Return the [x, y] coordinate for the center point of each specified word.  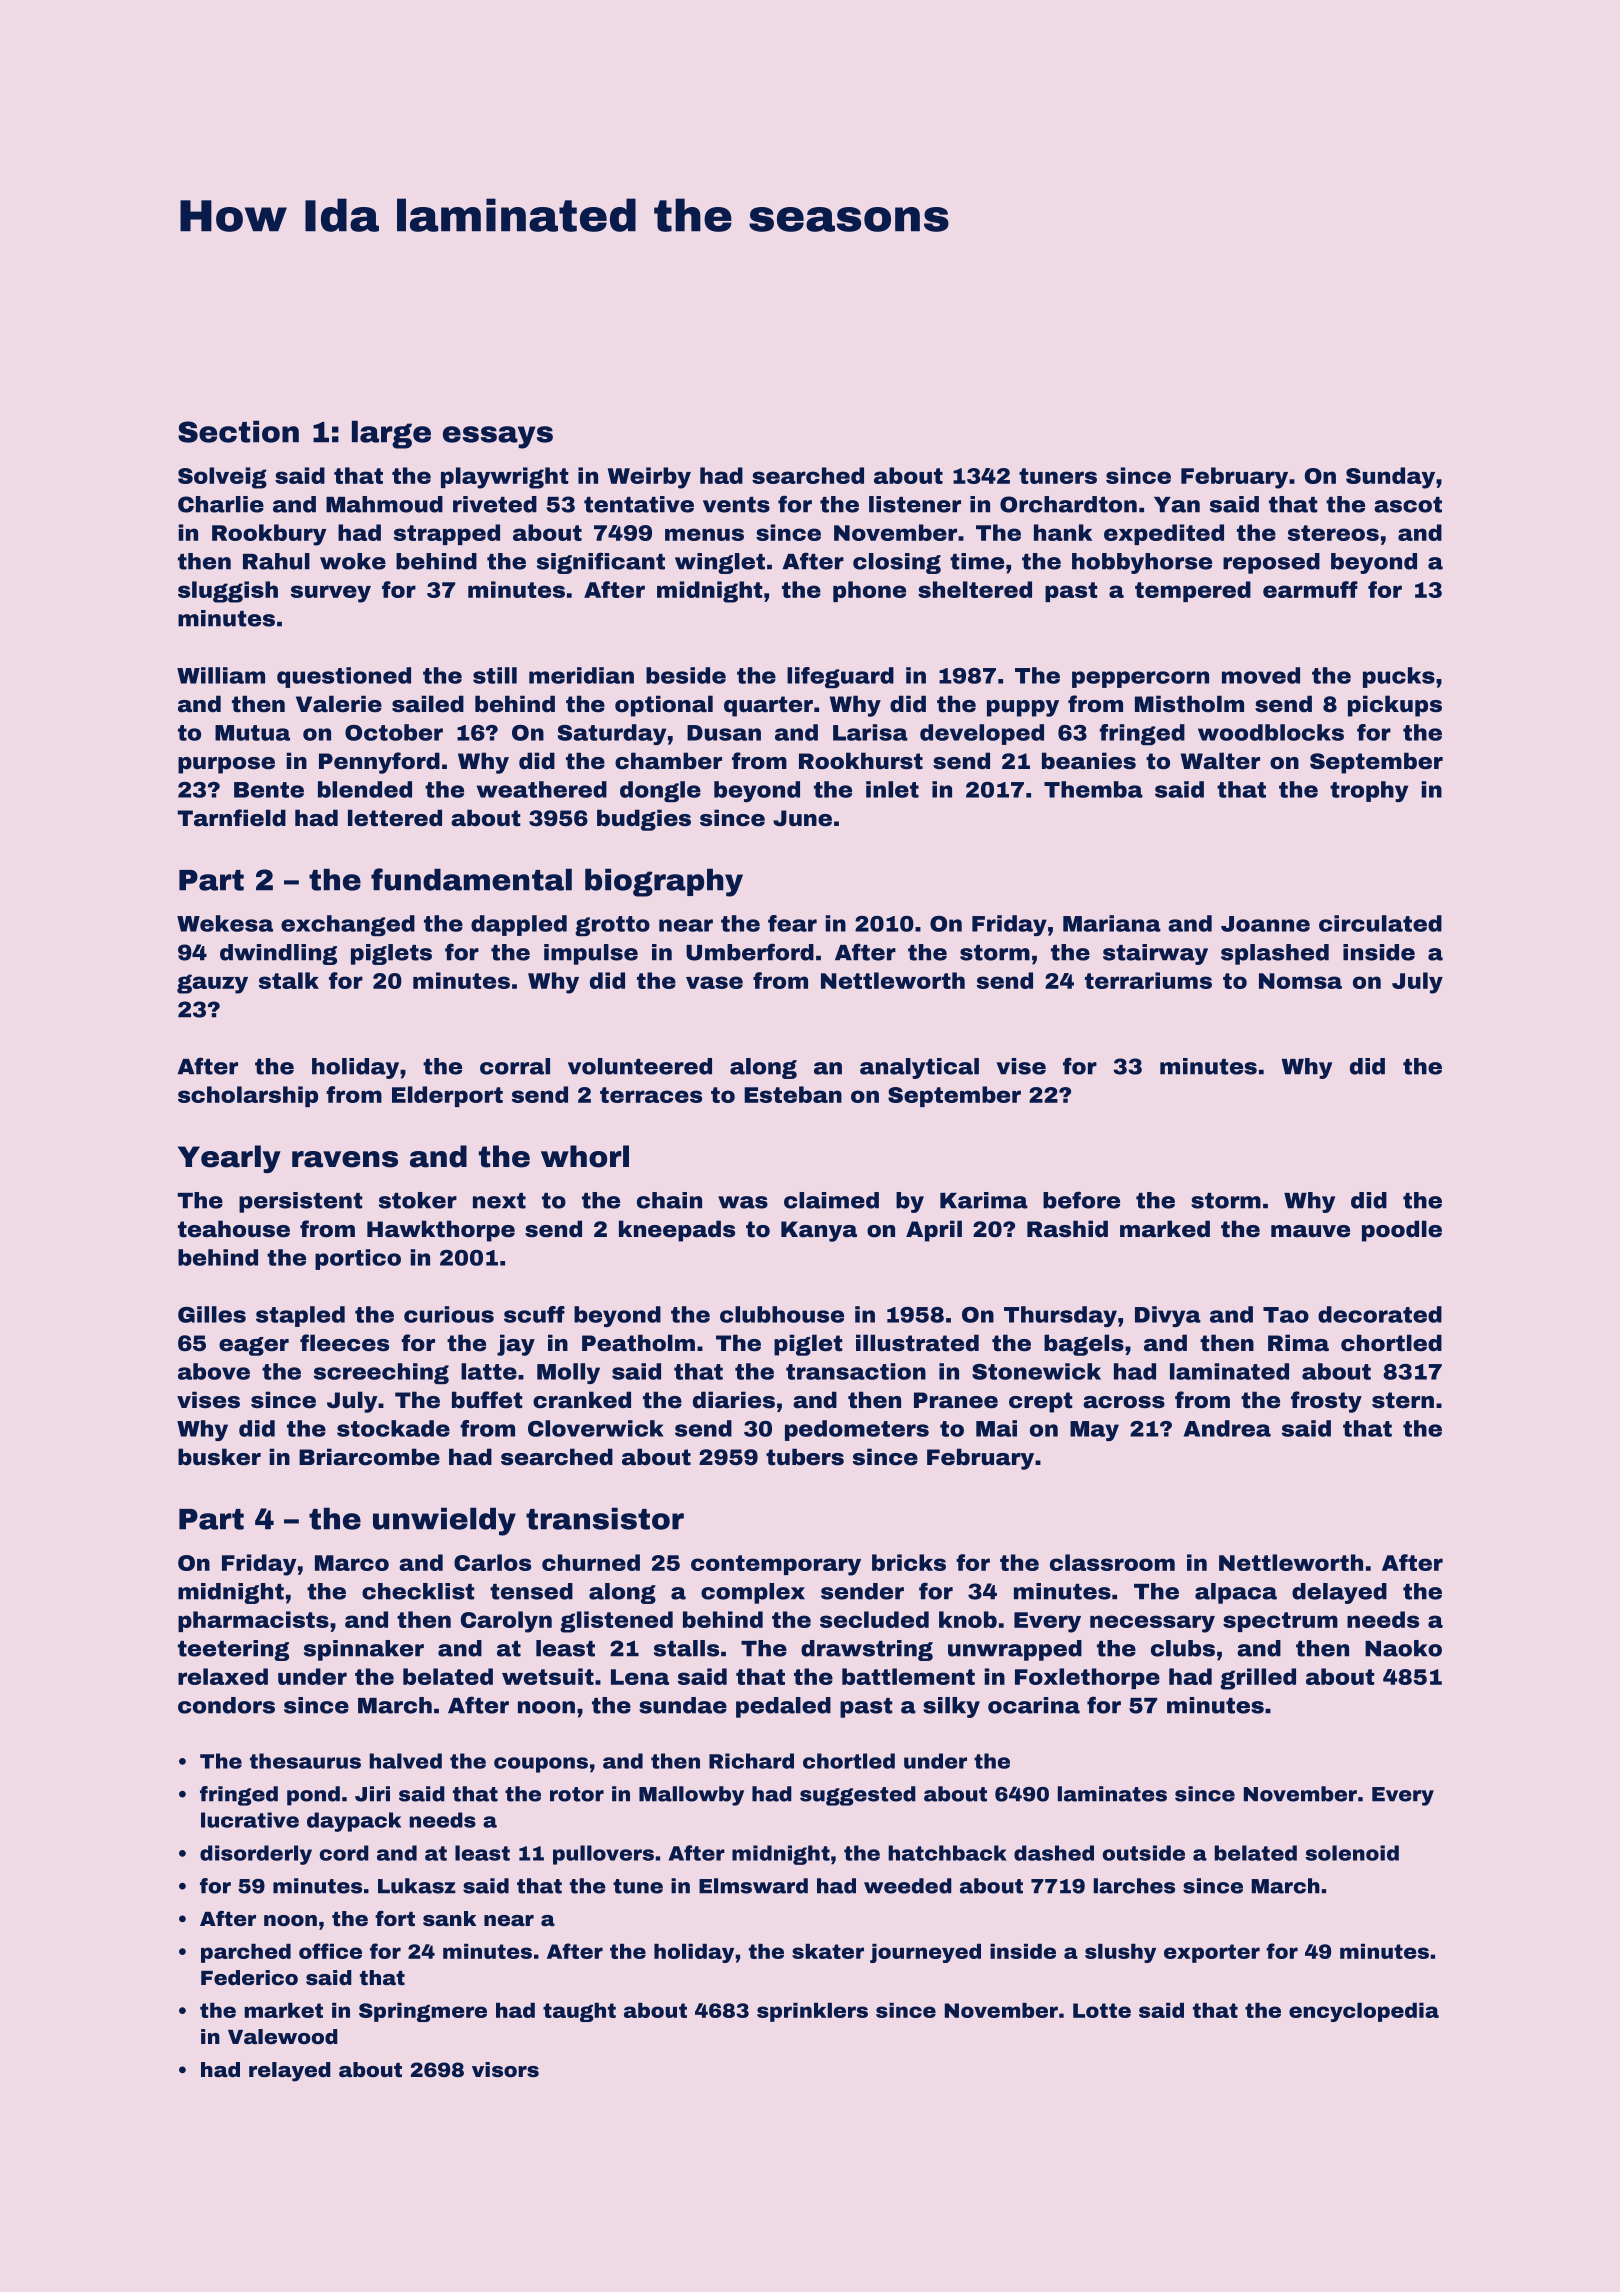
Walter [1220, 761]
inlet [892, 789]
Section [238, 432]
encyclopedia [1364, 2012]
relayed [290, 2072]
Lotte [1102, 2010]
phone [869, 591]
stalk [289, 980]
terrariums [1148, 980]
